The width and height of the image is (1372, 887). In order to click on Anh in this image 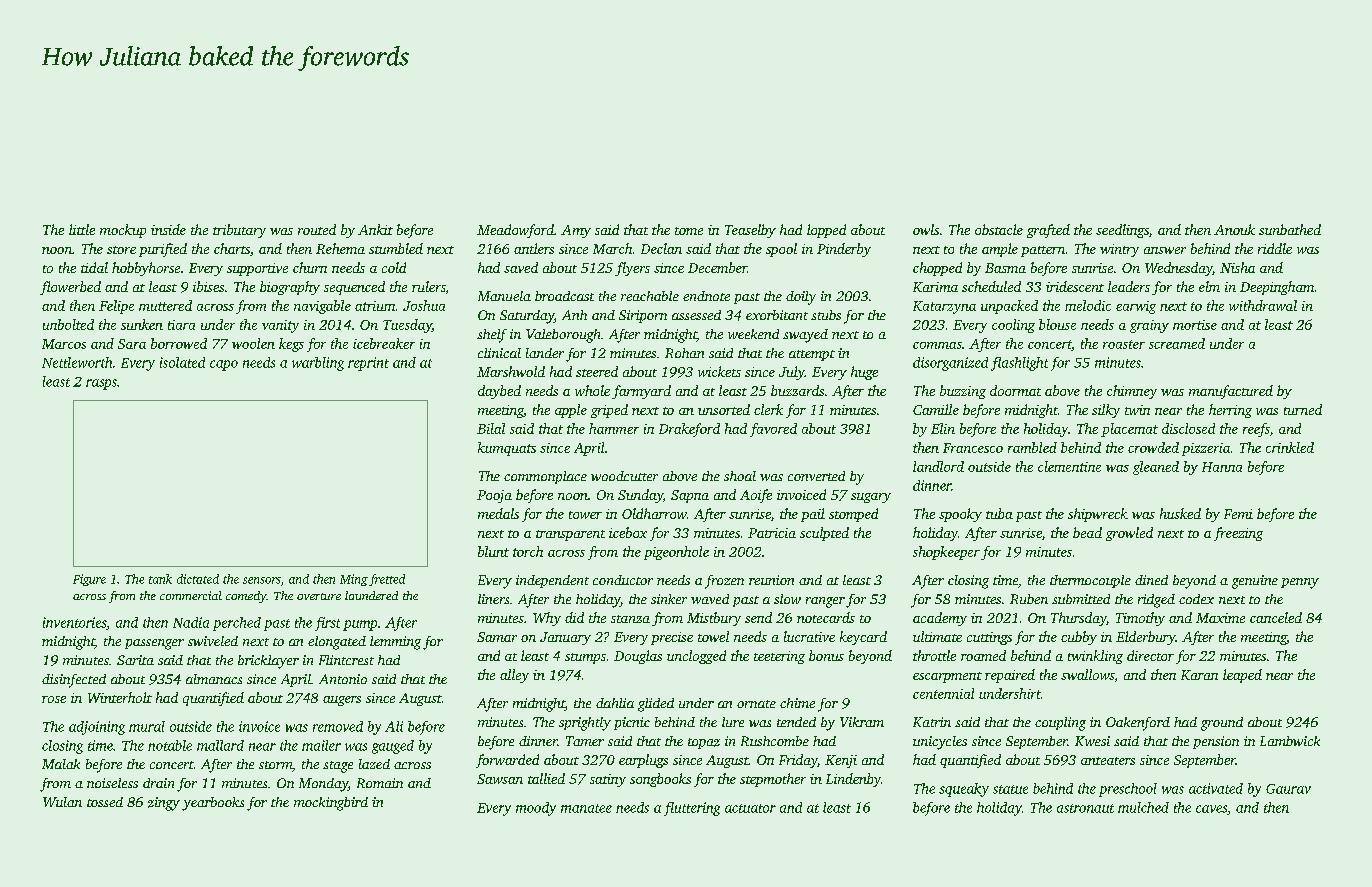, I will do `click(574, 315)`.
